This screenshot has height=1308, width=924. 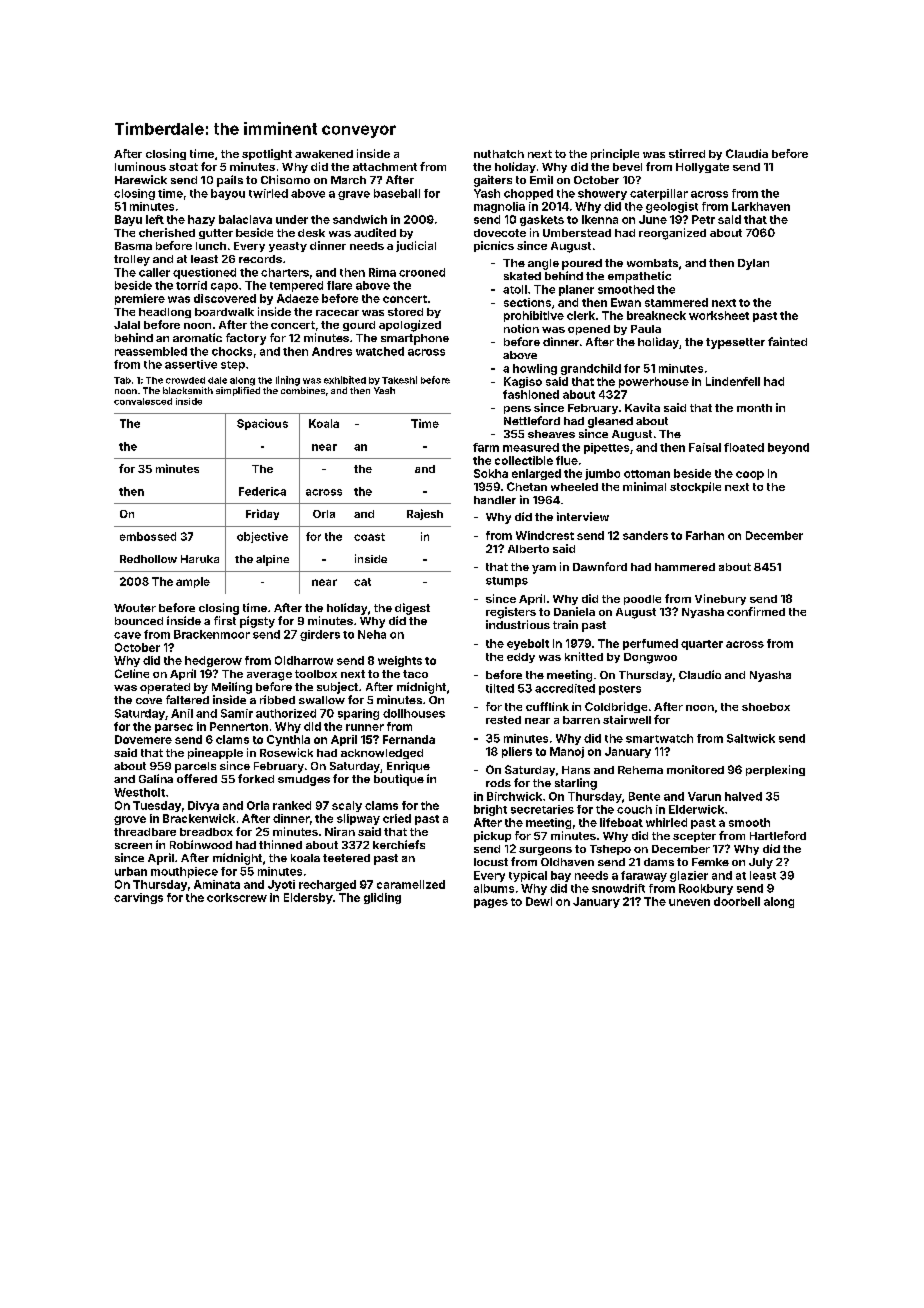 What do you see at coordinates (626, 302) in the screenshot?
I see `Ewan` at bounding box center [626, 302].
